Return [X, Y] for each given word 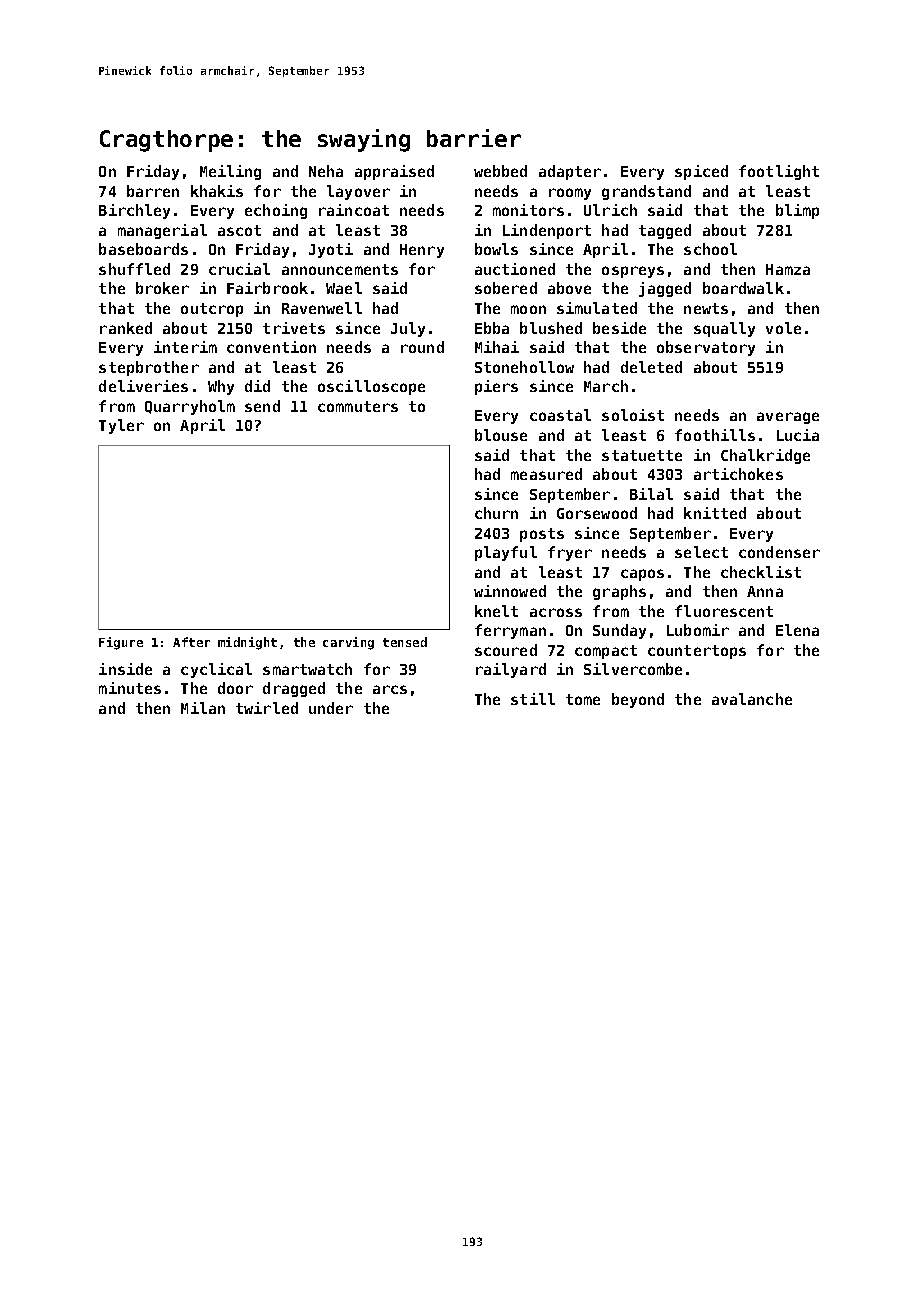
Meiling [230, 172]
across [556, 612]
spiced [701, 172]
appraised [394, 172]
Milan [203, 708]
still [533, 699]
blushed [551, 328]
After [191, 642]
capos [642, 575]
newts [706, 308]
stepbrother [149, 368]
